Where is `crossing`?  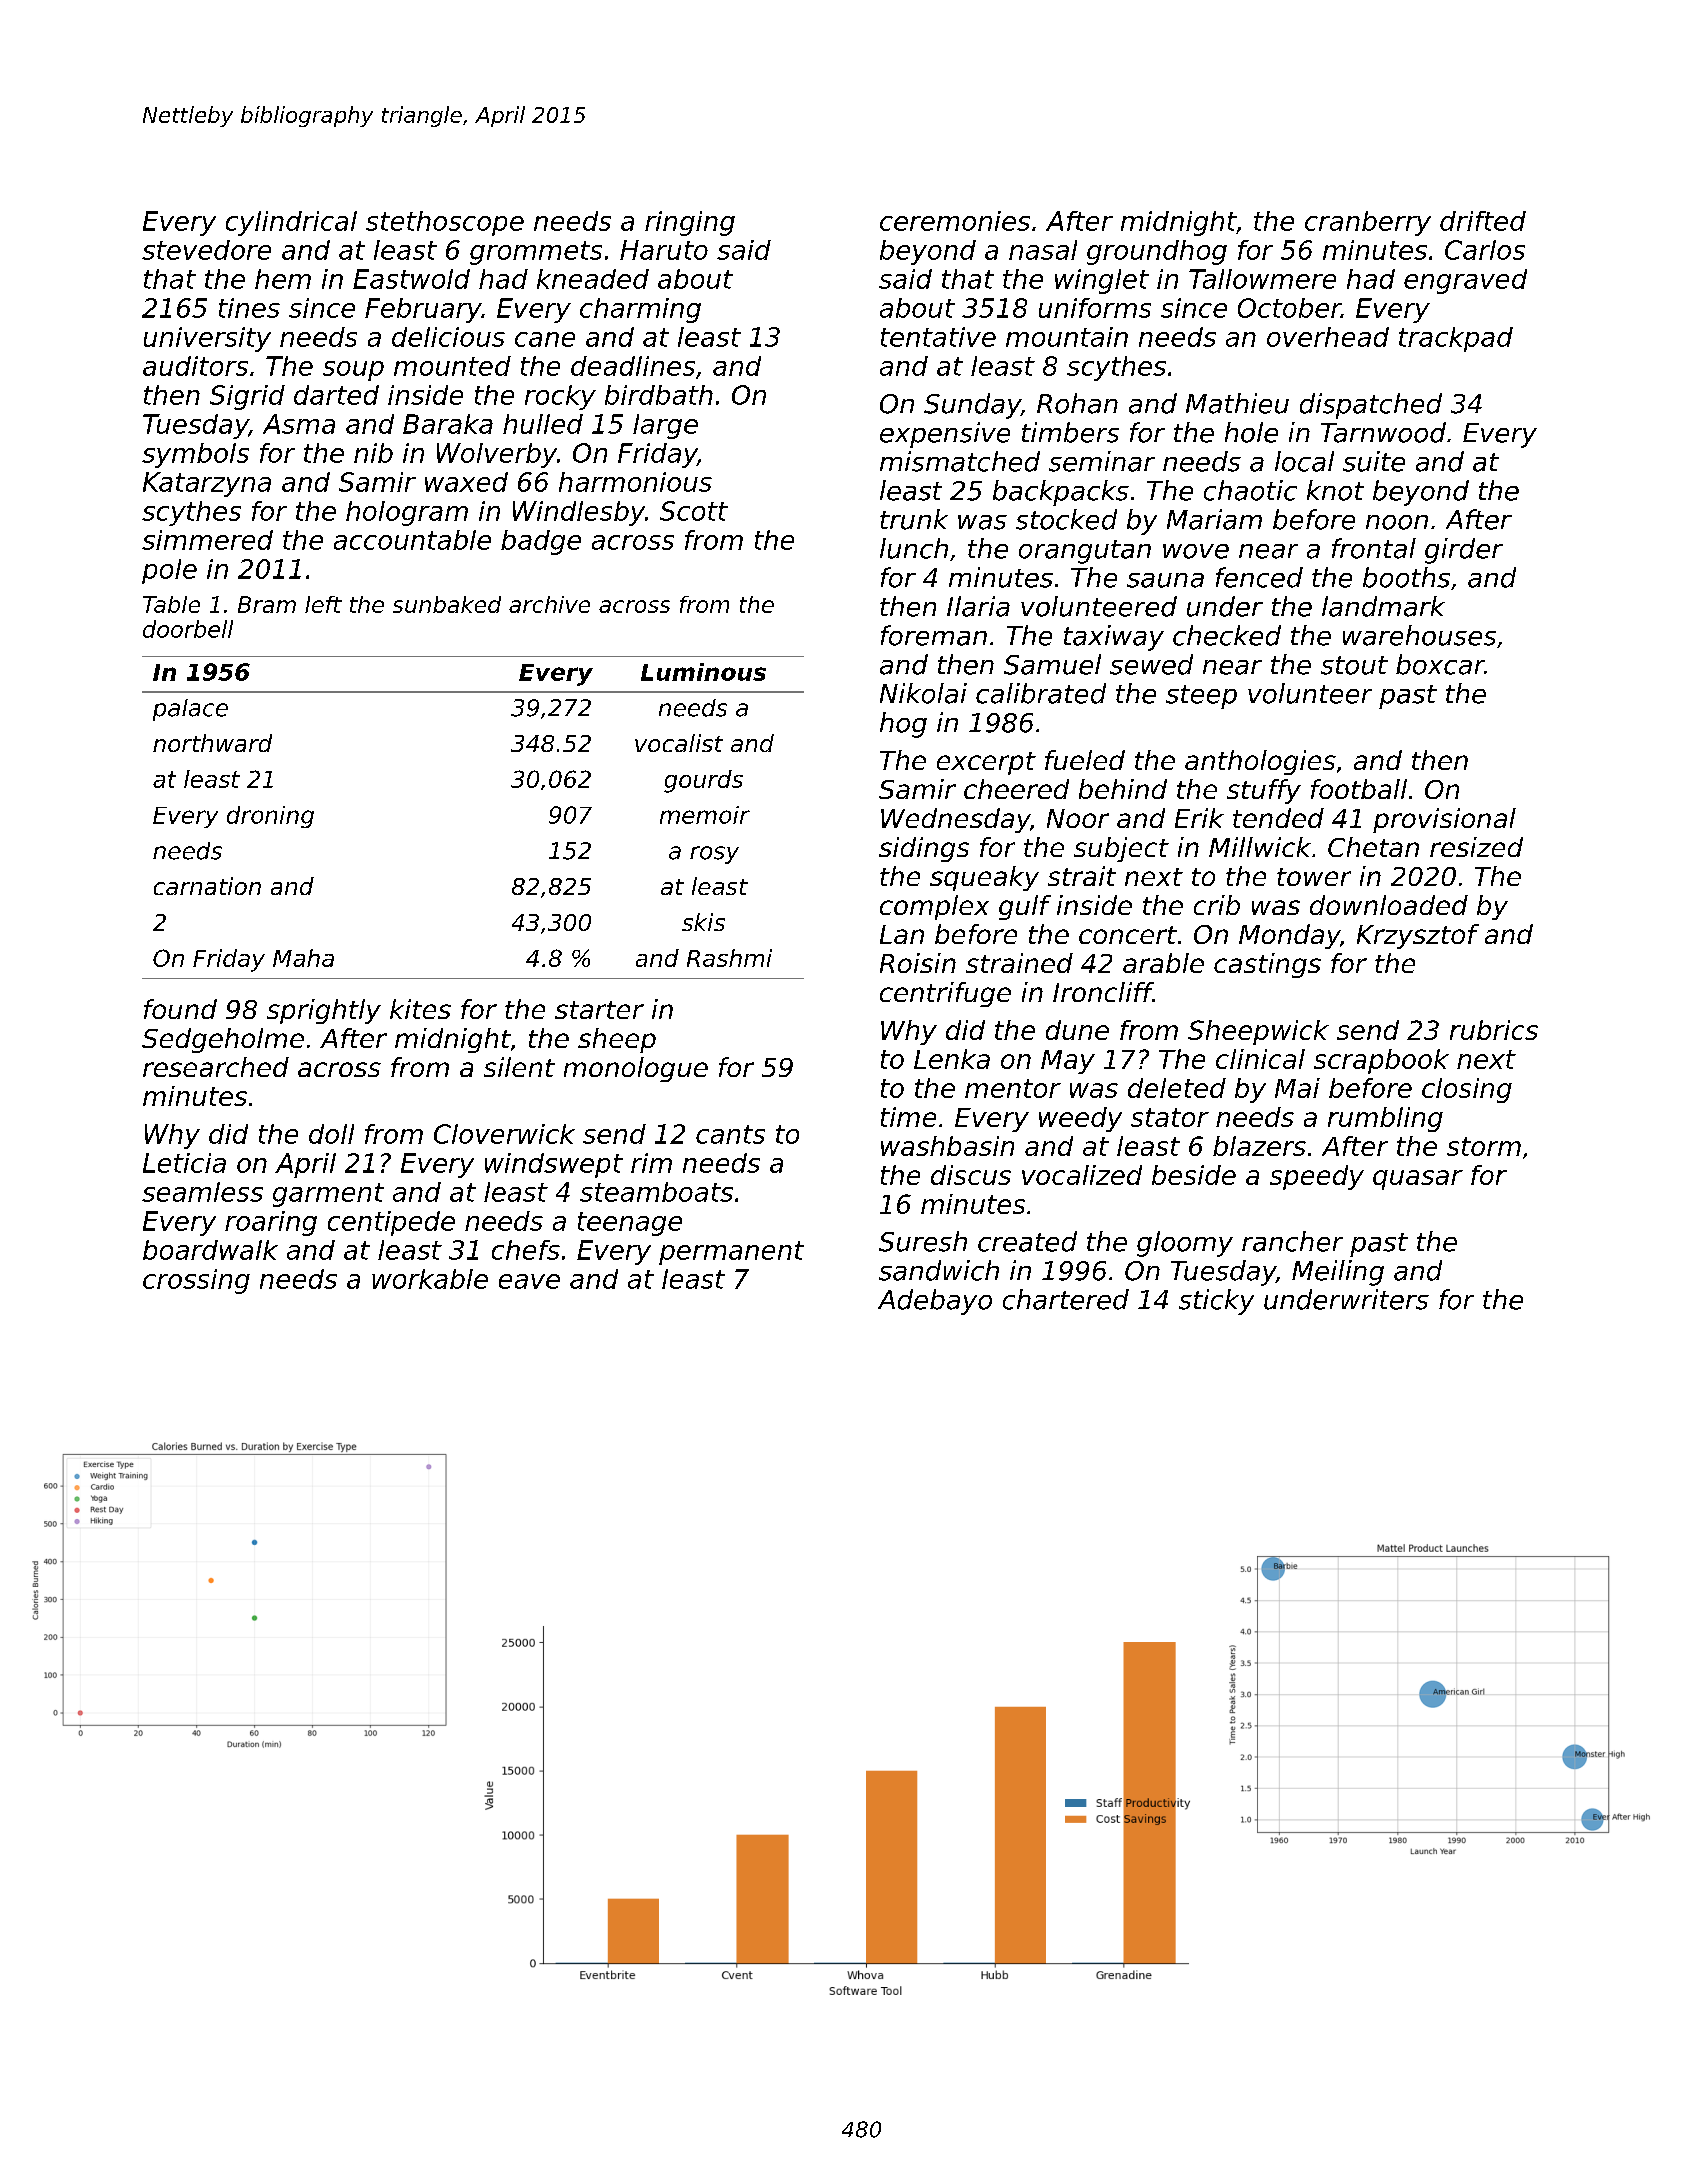 crossing is located at coordinates (196, 1281).
